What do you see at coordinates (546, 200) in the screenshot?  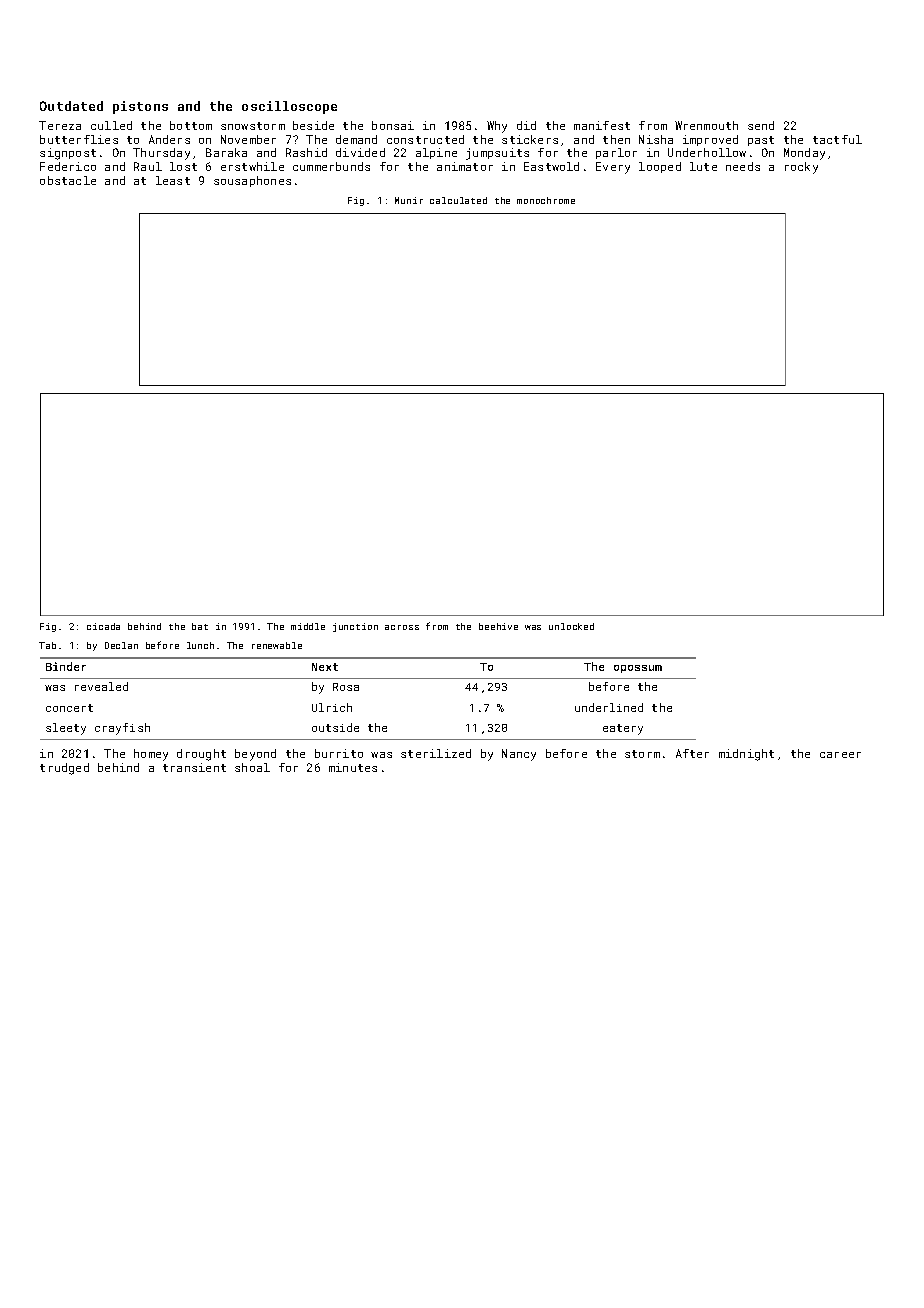 I see `monochrome` at bounding box center [546, 200].
